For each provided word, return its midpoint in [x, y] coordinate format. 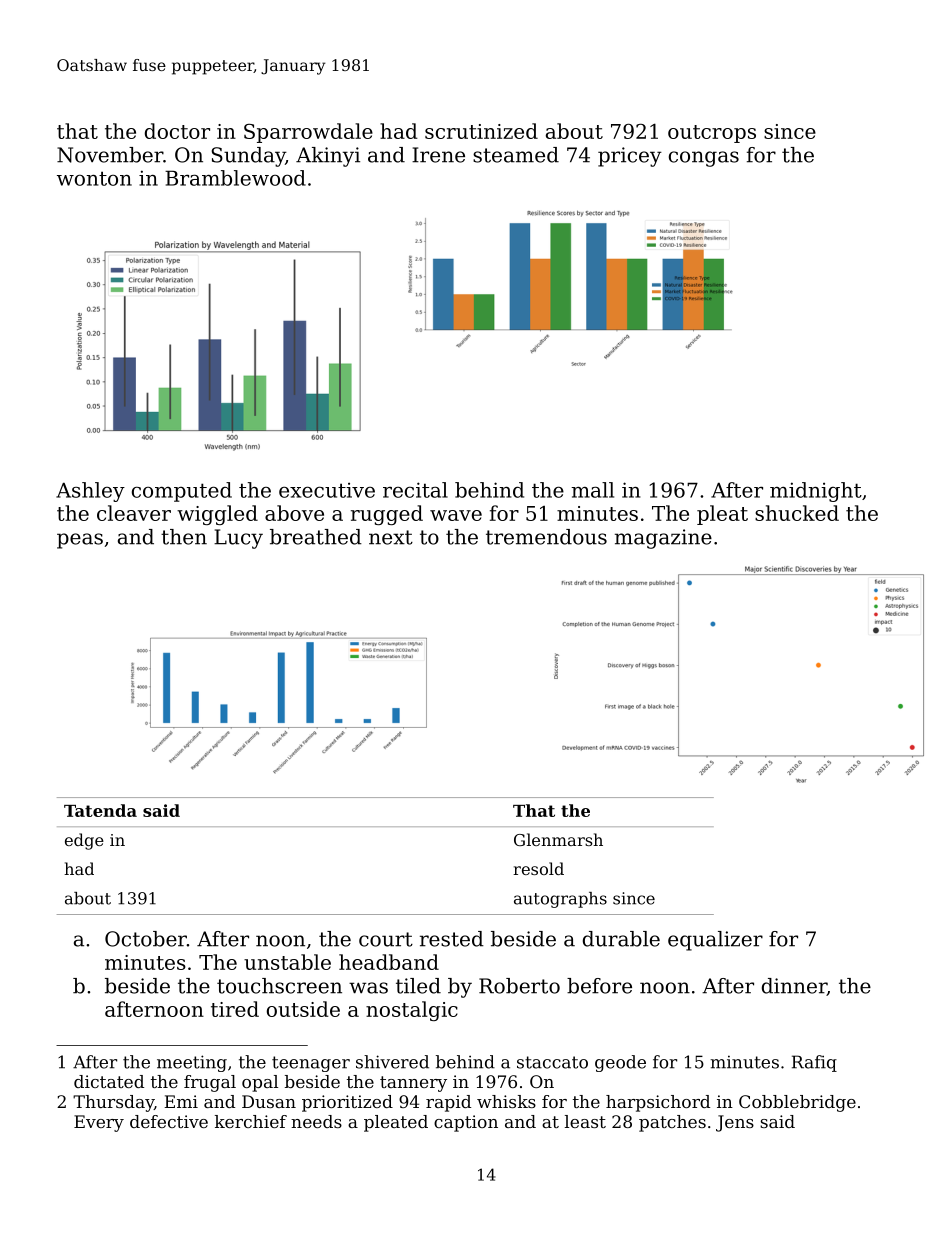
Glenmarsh [558, 839]
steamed [516, 155]
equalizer [715, 941]
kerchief [251, 1121]
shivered [392, 1062]
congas [704, 159]
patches [672, 1123]
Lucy [238, 539]
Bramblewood [235, 178]
